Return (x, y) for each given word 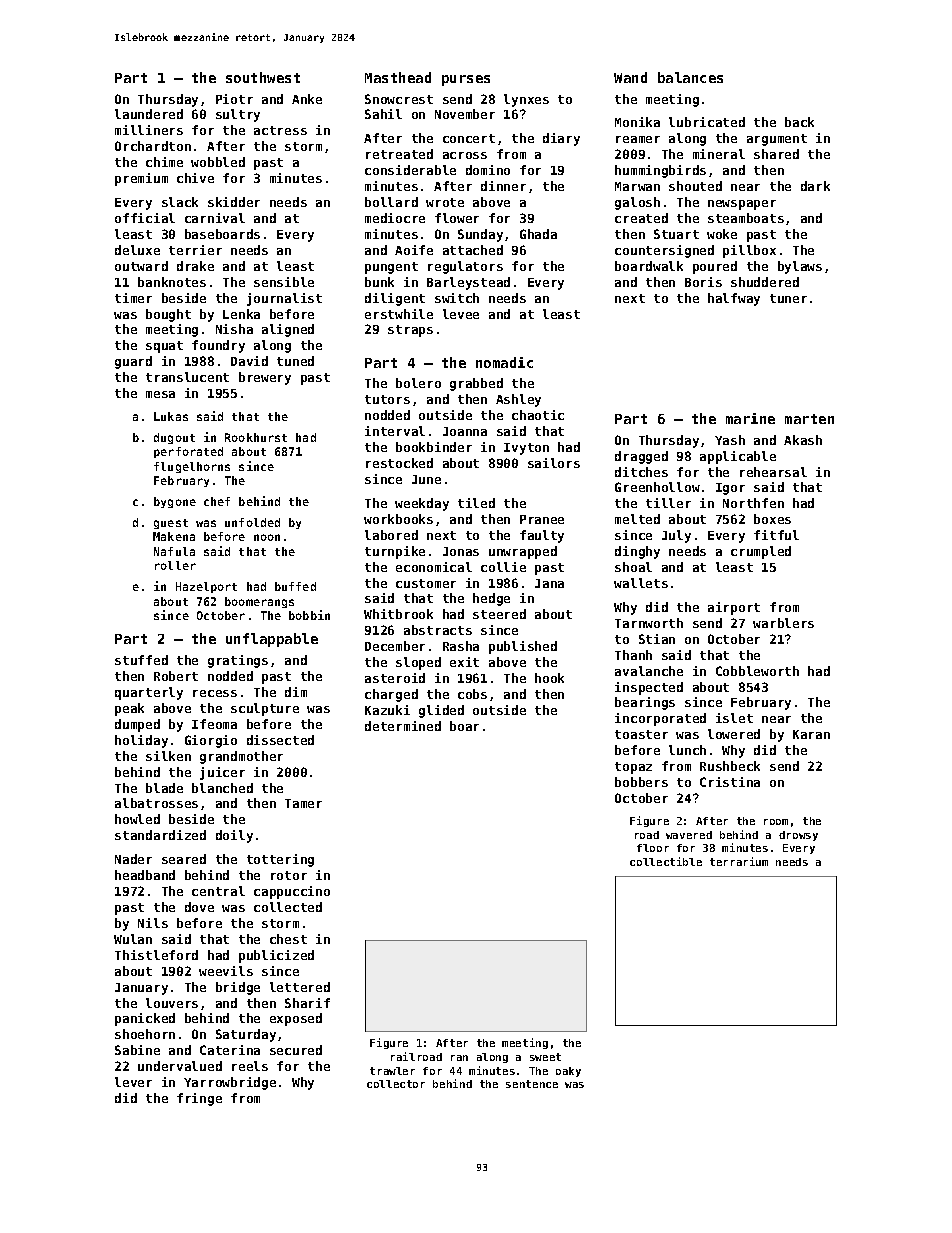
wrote (445, 202)
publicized (276, 956)
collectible (666, 861)
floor (653, 848)
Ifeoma (214, 724)
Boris (703, 282)
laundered (149, 114)
